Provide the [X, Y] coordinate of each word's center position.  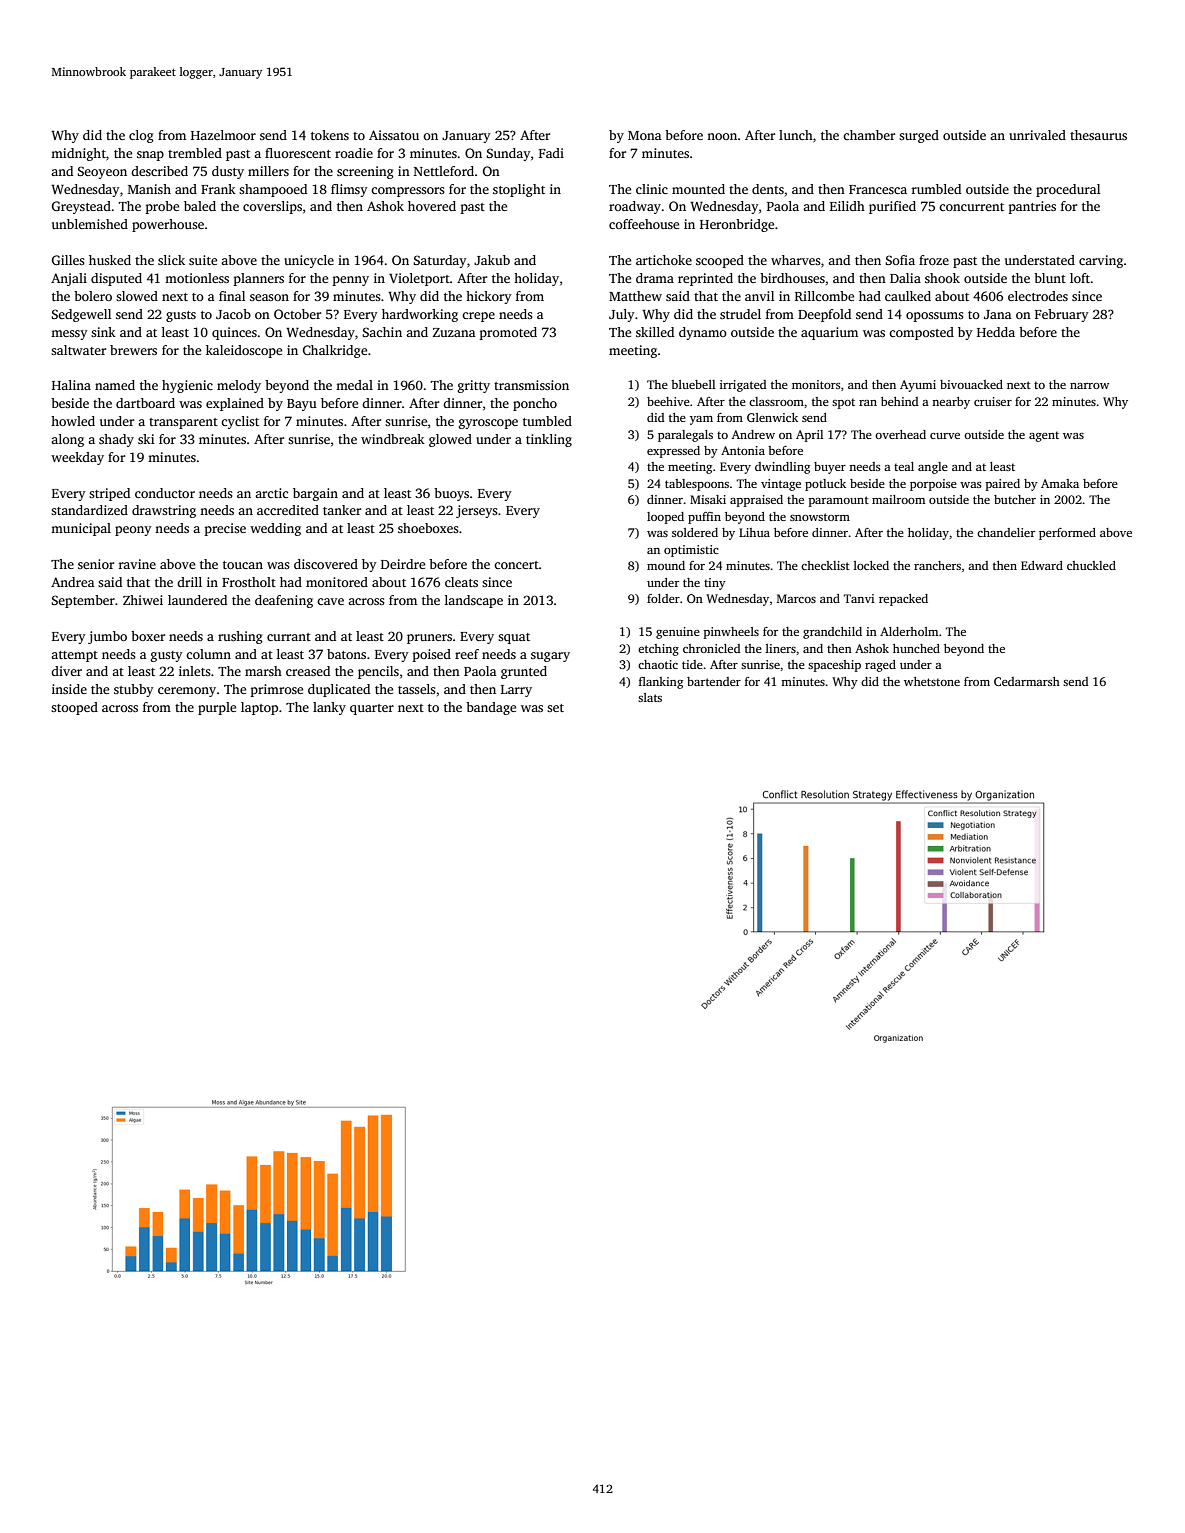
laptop [259, 708]
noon [722, 136]
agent [1044, 437]
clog [141, 136]
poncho [535, 404]
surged [919, 136]
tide [692, 664]
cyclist [240, 422]
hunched [916, 648]
